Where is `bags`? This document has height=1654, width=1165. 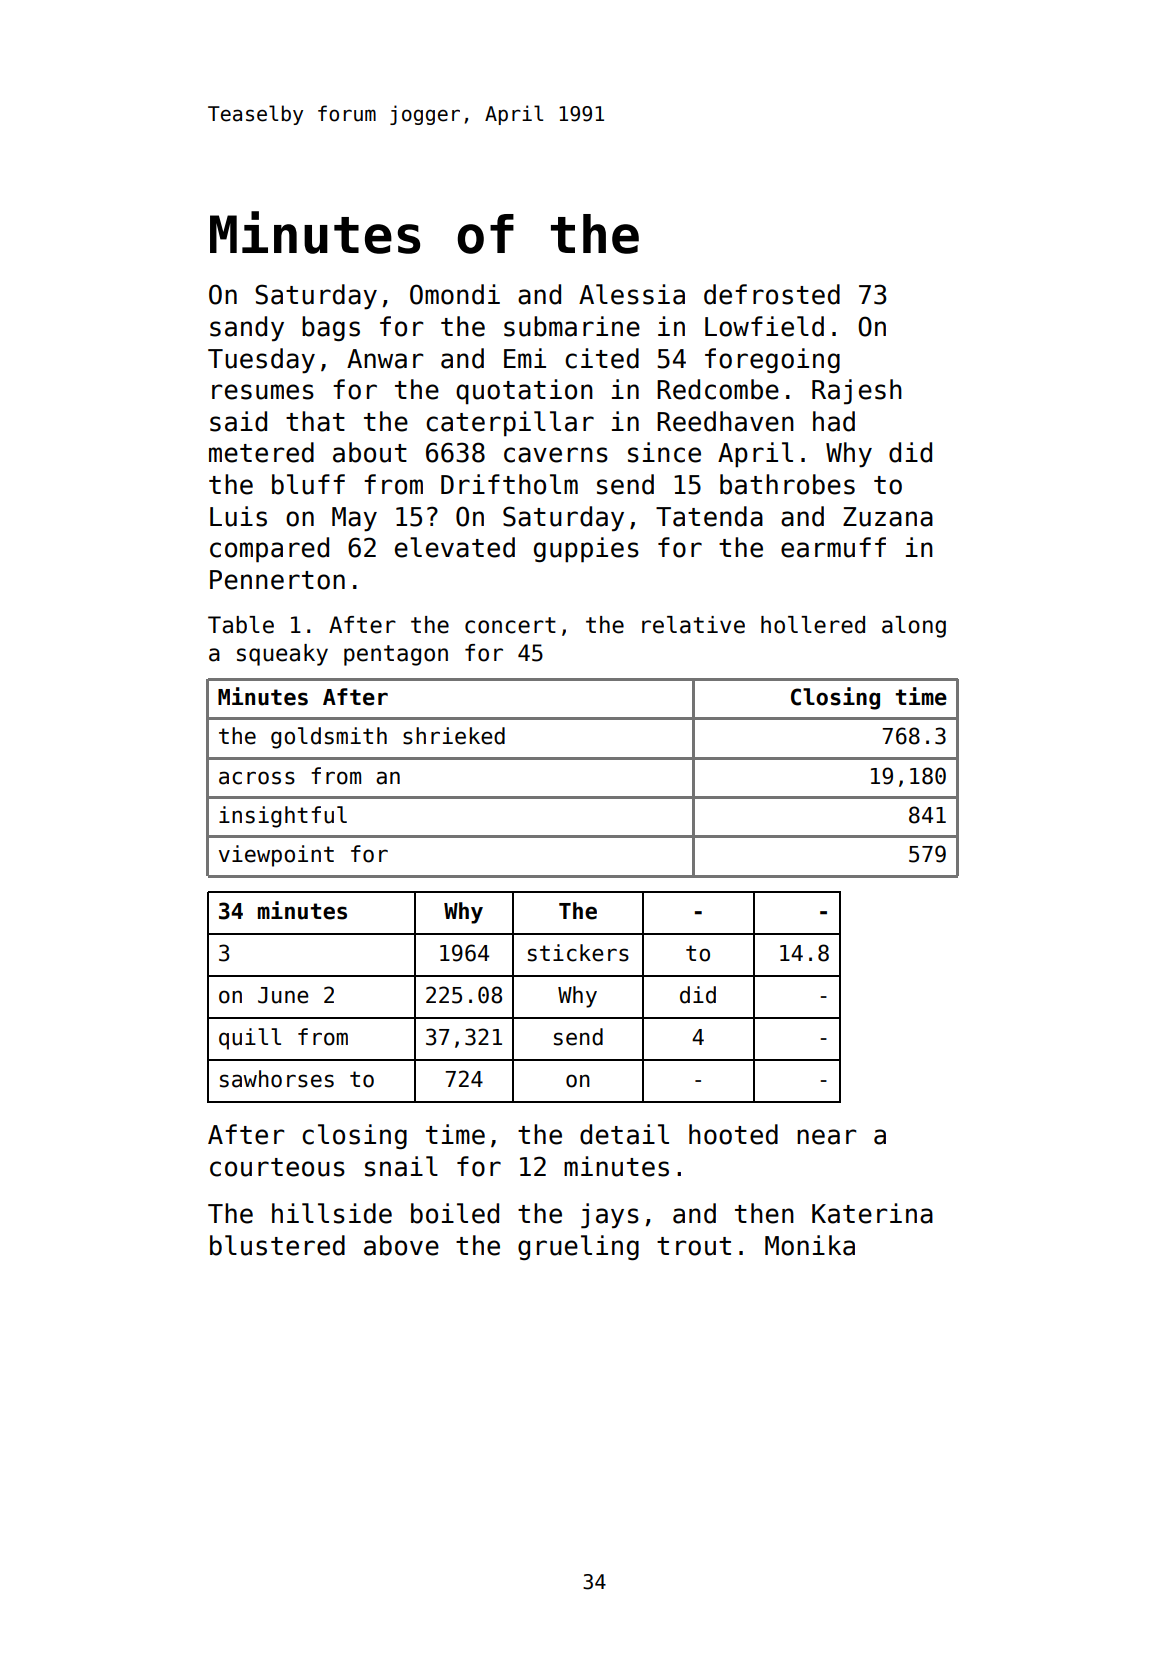 bags is located at coordinates (331, 328).
